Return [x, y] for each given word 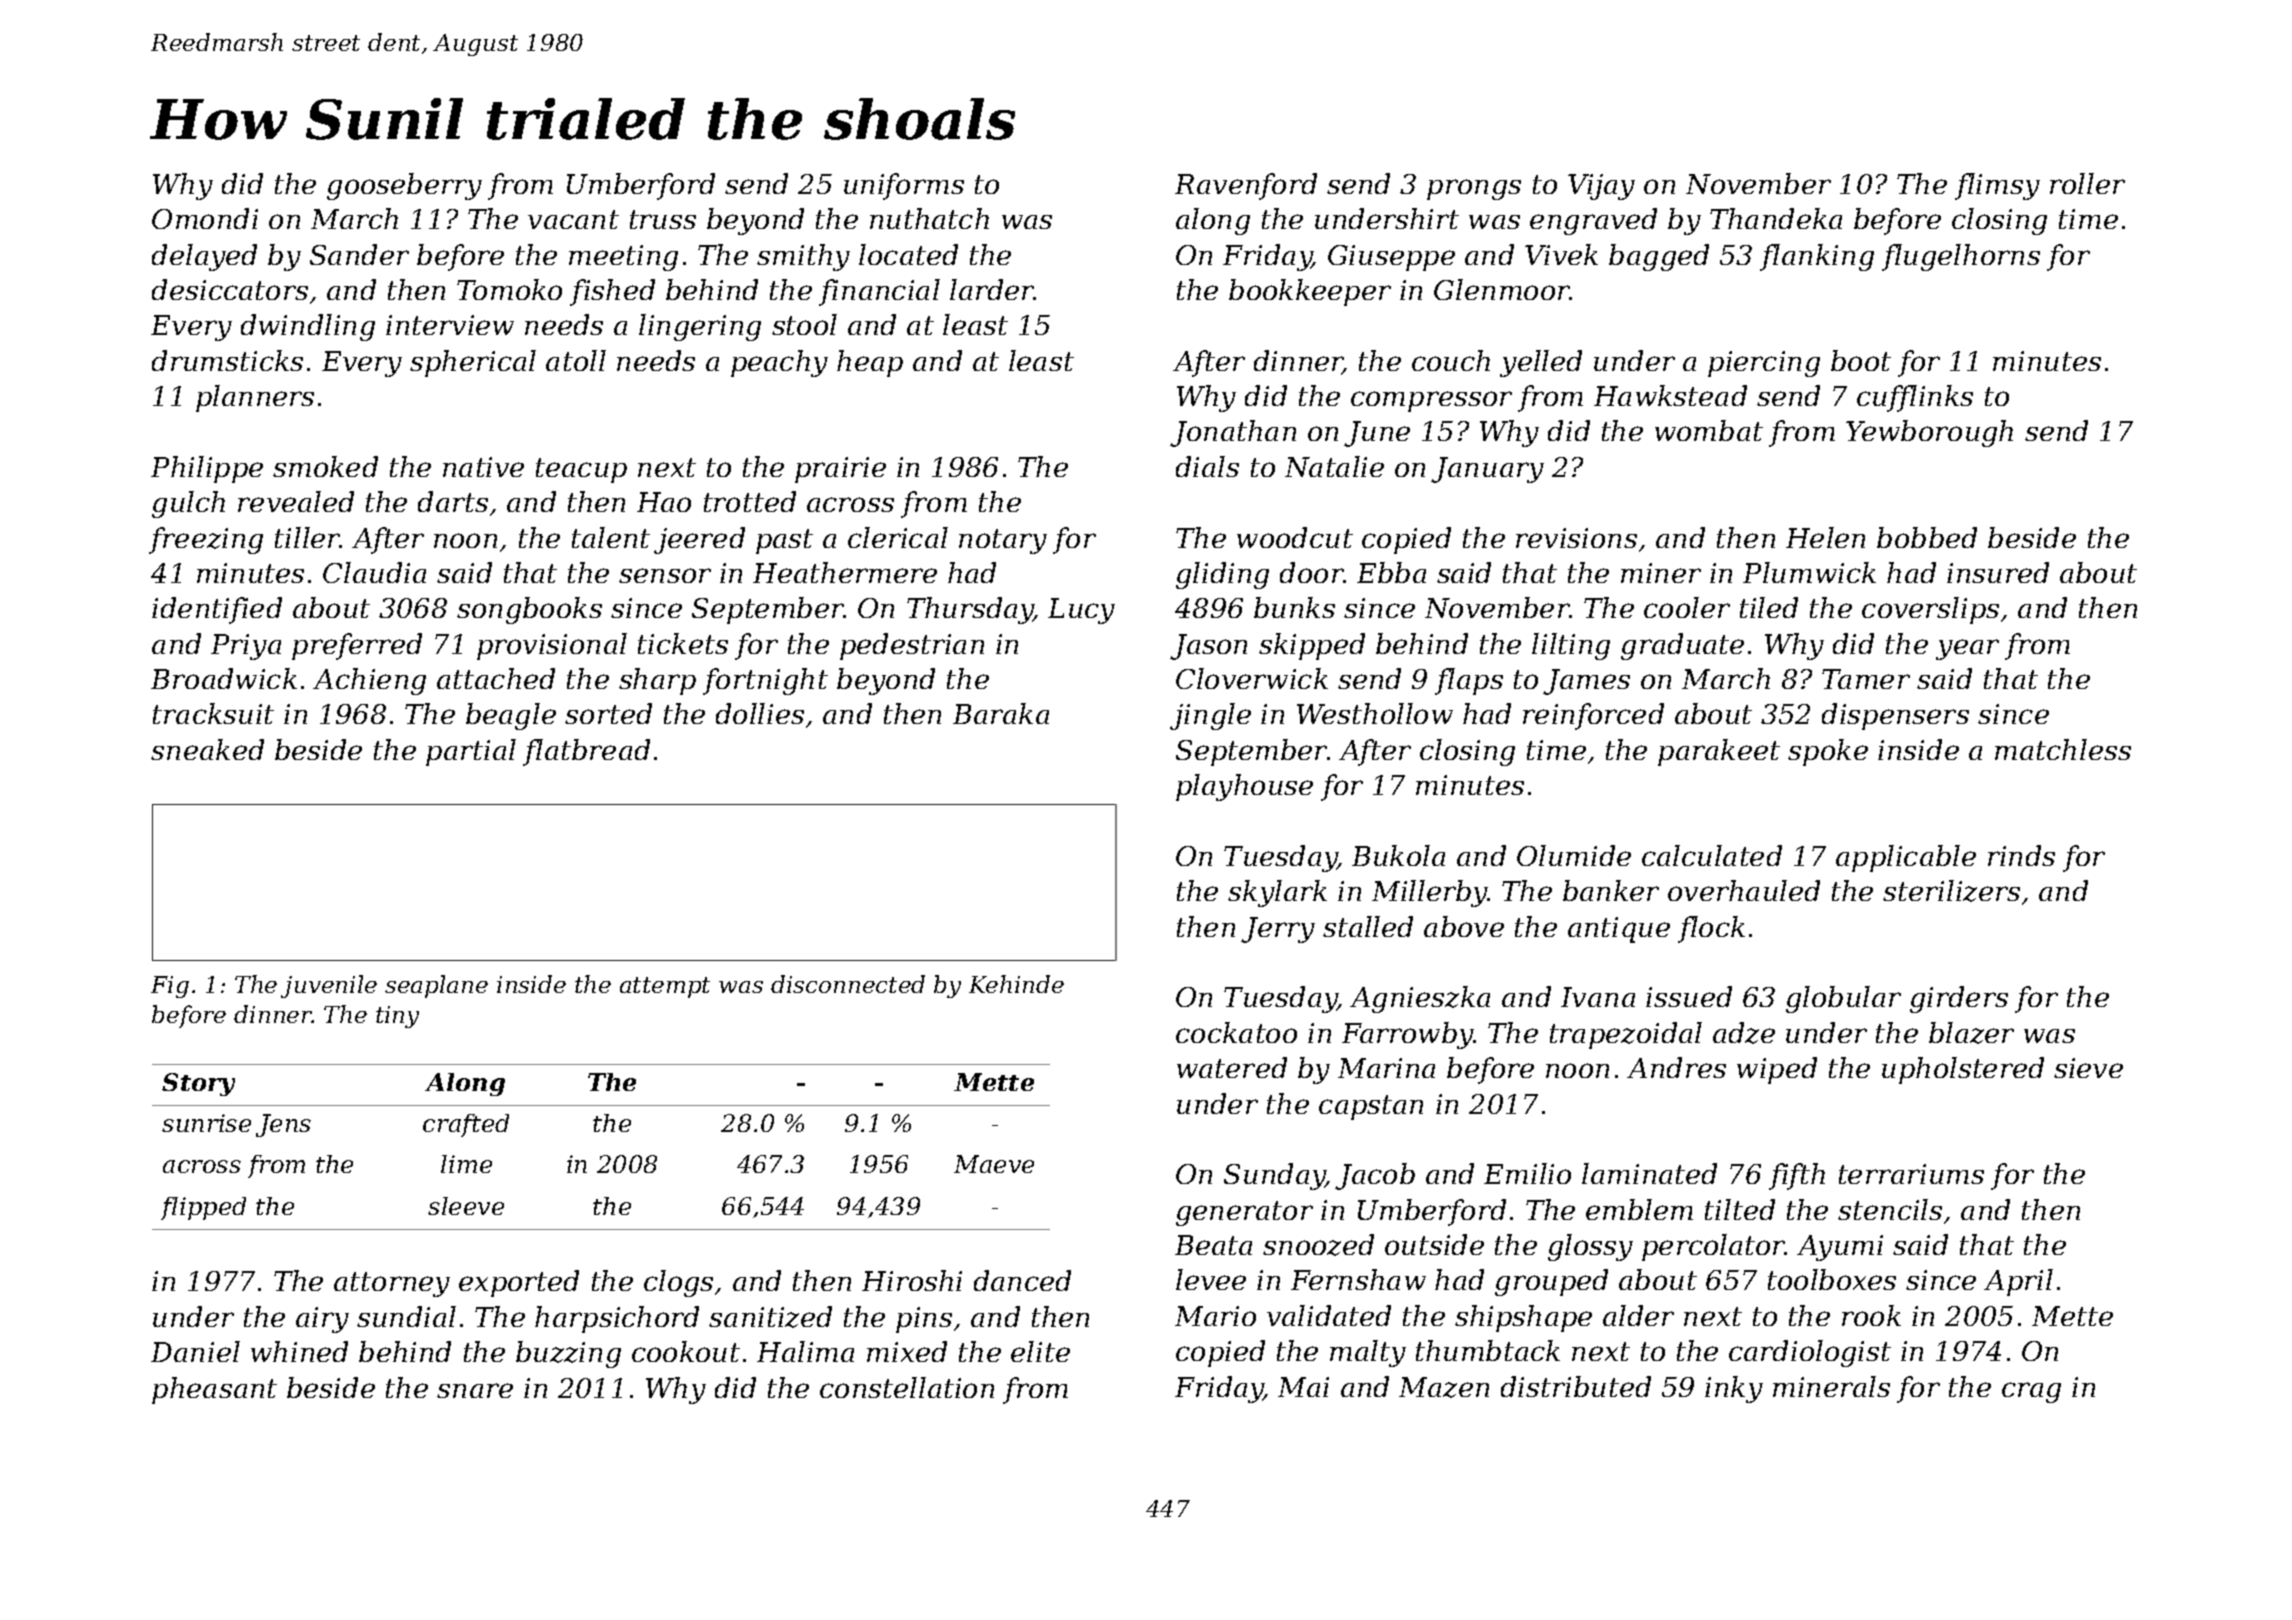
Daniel [195, 1351]
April [2018, 1282]
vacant [573, 219]
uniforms [904, 186]
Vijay [1601, 187]
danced [1022, 1280]
